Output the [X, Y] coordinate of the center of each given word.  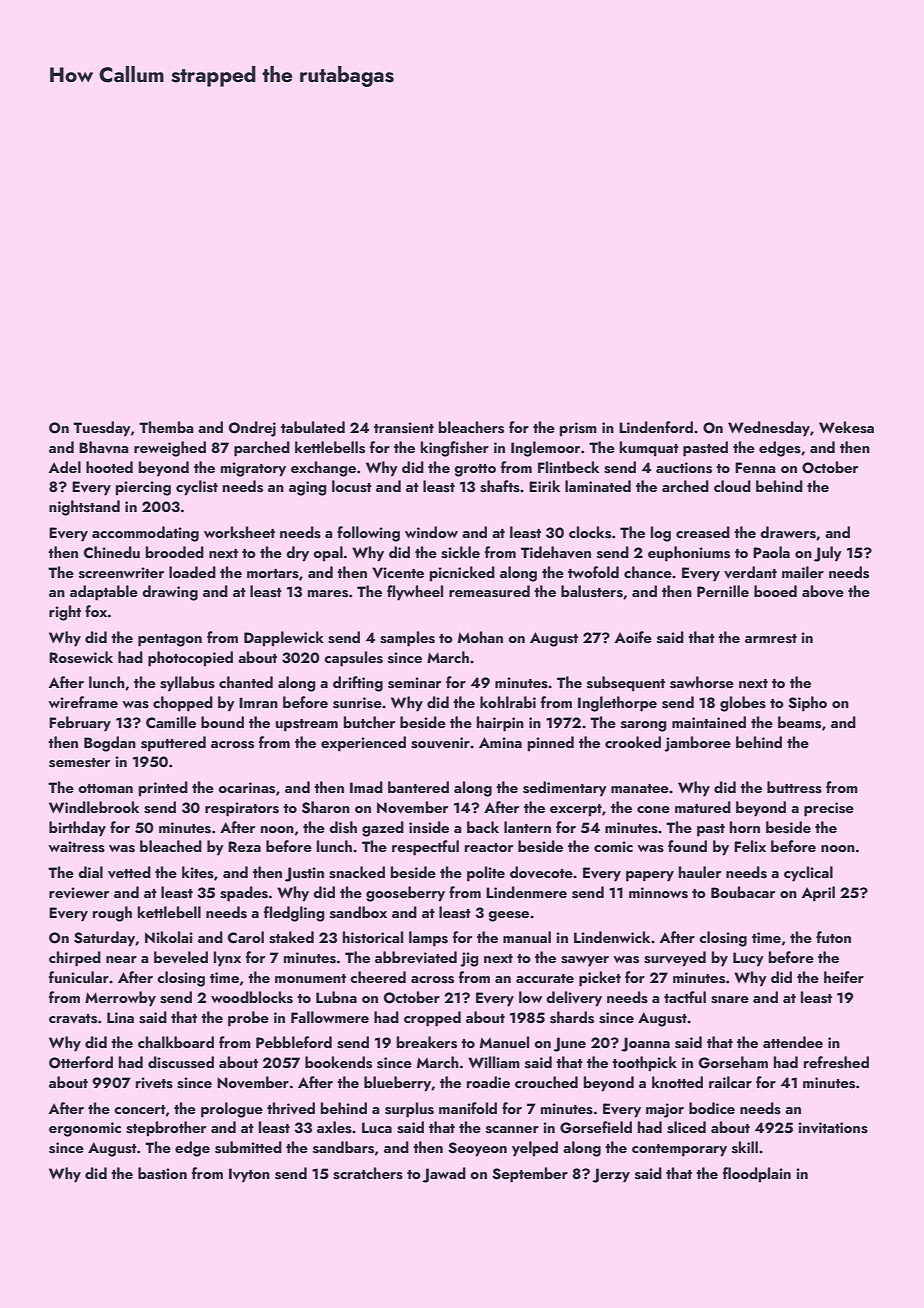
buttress [794, 787]
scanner [512, 1130]
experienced [363, 744]
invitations [833, 1128]
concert [140, 1109]
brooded [175, 552]
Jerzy [611, 1175]
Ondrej [252, 429]
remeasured [489, 591]
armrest [771, 639]
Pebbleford [294, 1042]
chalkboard [176, 1042]
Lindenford [656, 427]
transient [404, 428]
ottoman [105, 788]
